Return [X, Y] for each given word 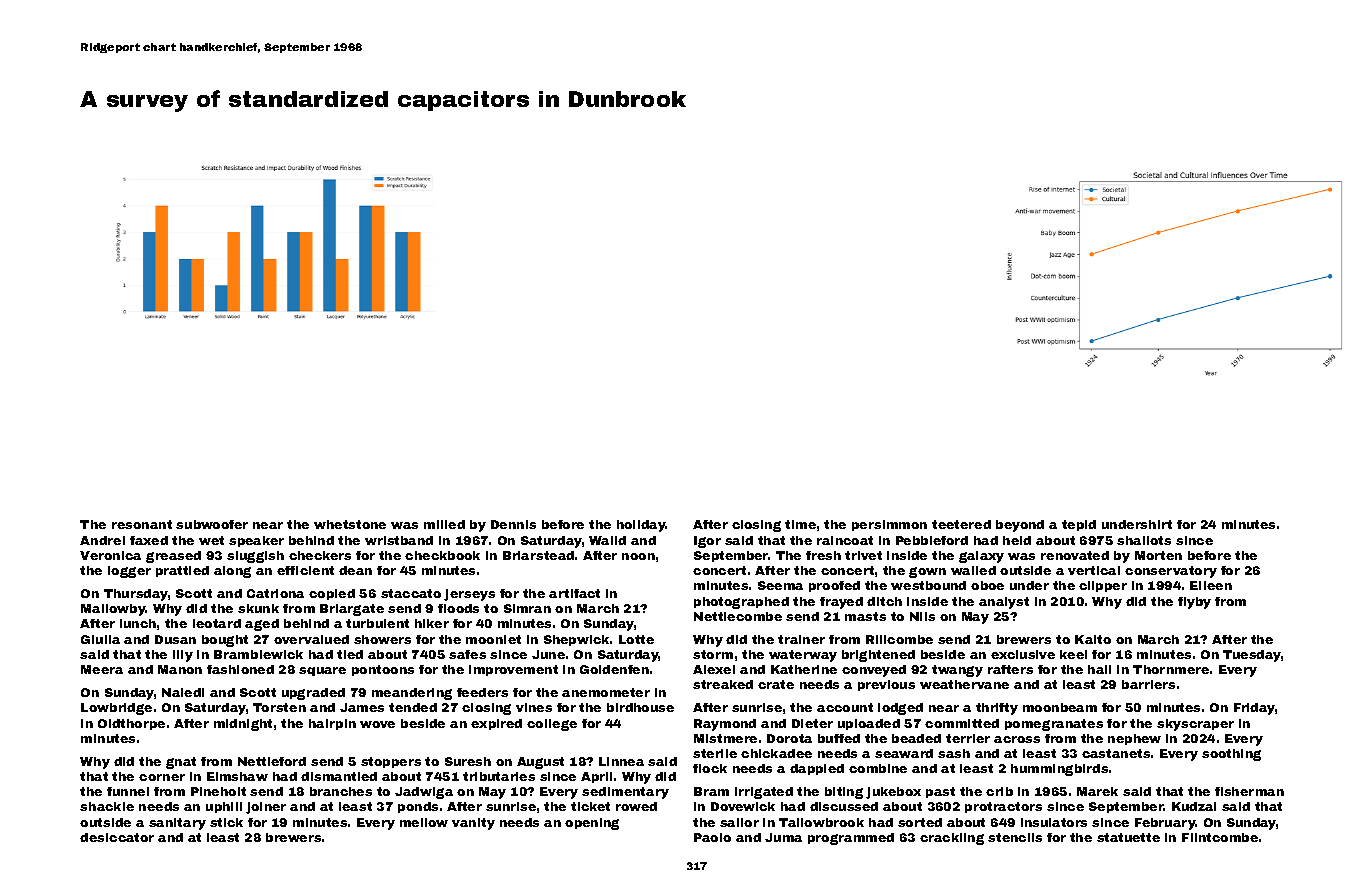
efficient [305, 570]
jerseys [469, 595]
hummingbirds [1059, 770]
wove [377, 724]
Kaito [1093, 639]
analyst [1004, 603]
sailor [739, 822]
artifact [574, 593]
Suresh [468, 761]
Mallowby [113, 610]
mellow [424, 822]
